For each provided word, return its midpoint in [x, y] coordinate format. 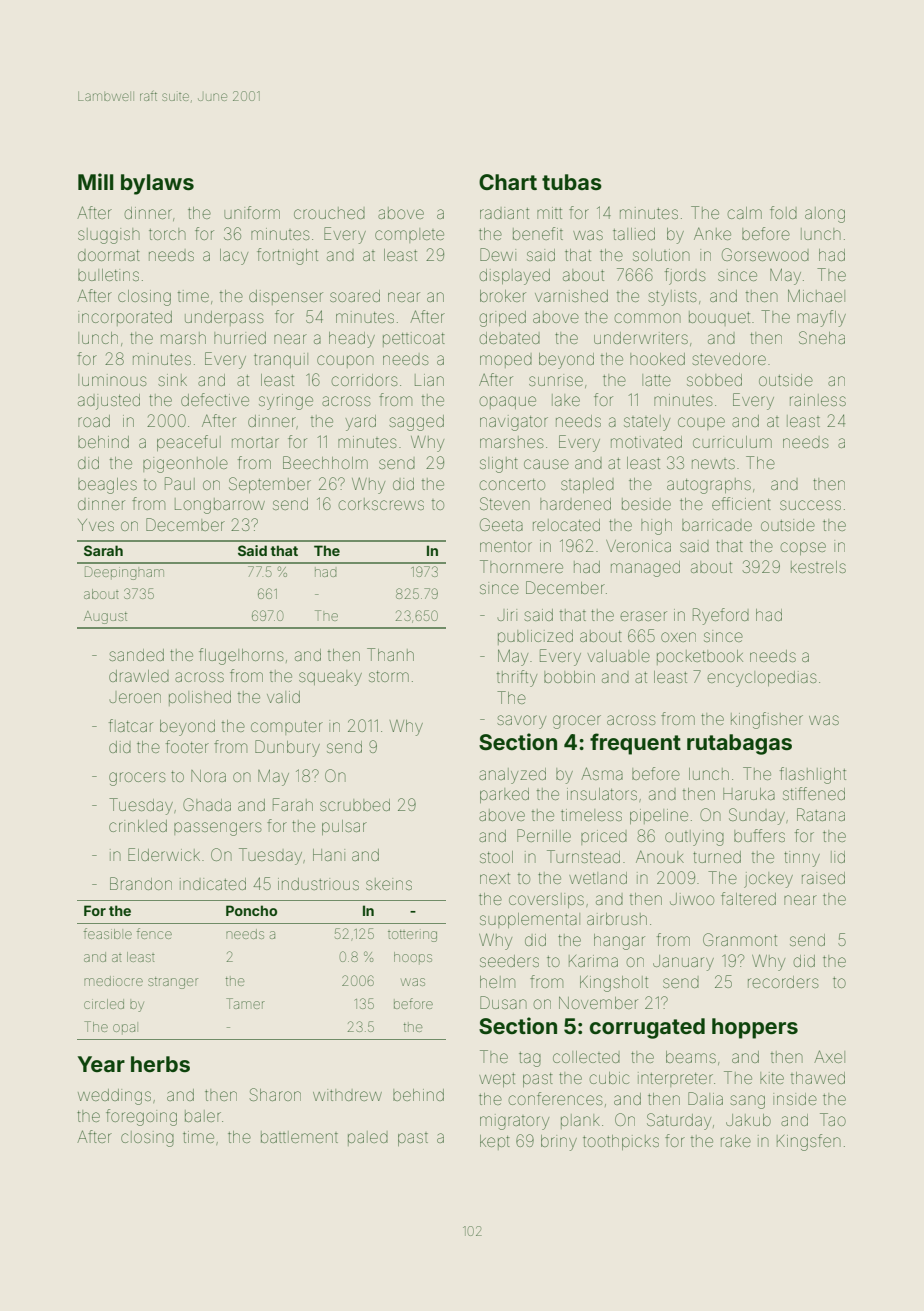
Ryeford [721, 616]
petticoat [414, 339]
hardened [575, 504]
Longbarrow [220, 506]
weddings [114, 1097]
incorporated [125, 318]
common [648, 318]
